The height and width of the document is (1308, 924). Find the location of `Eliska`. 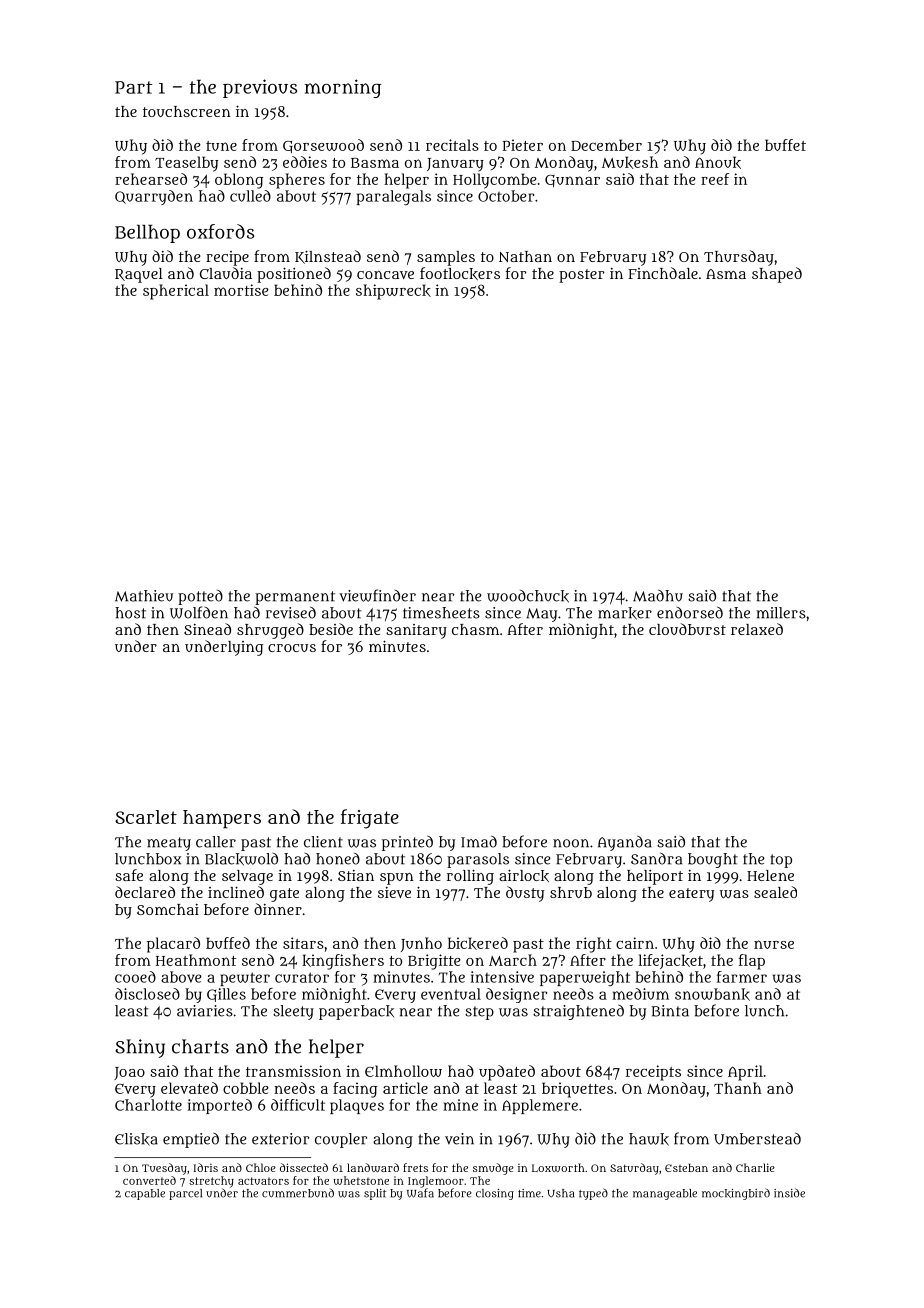

Eliska is located at coordinates (136, 1139).
